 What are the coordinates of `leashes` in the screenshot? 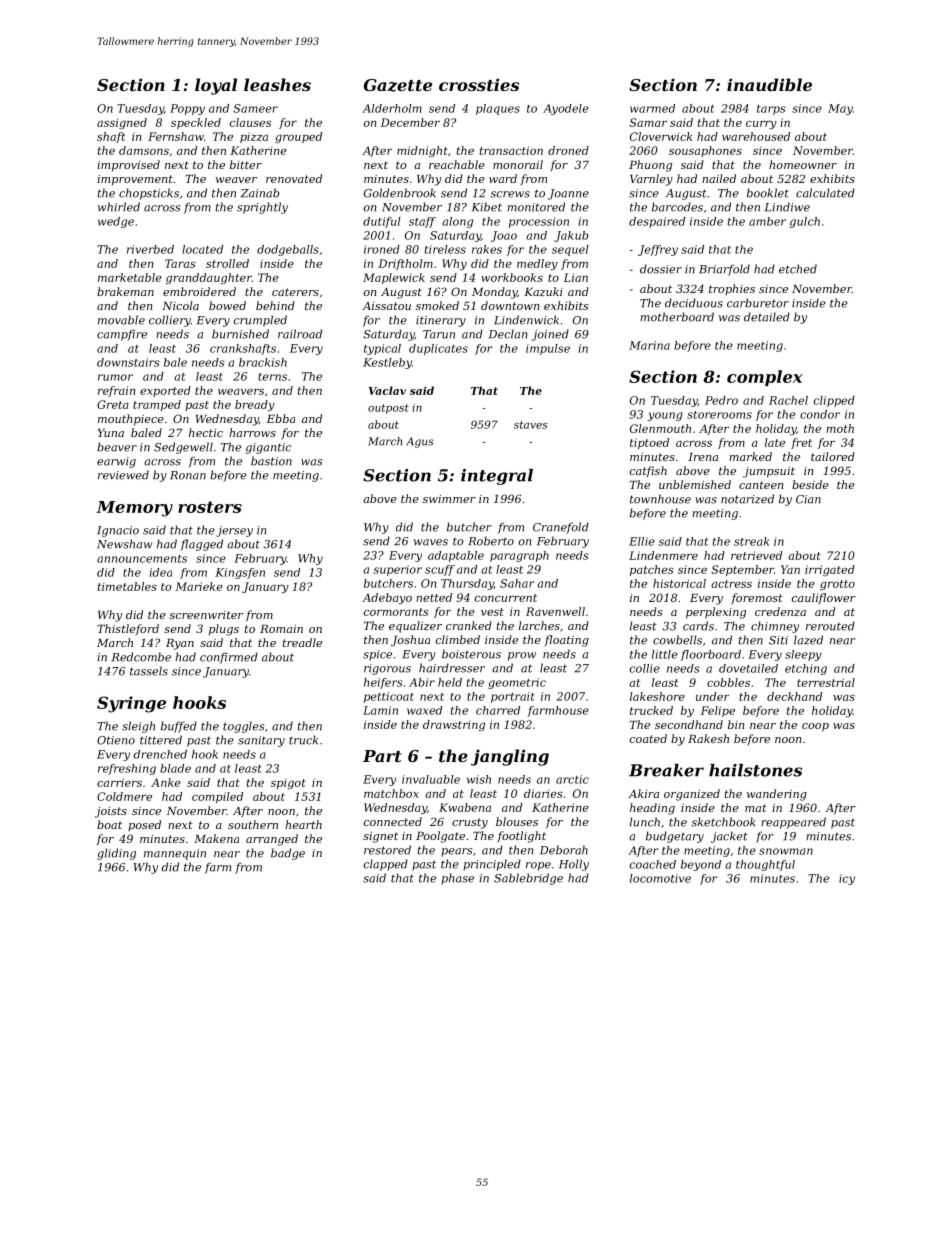 It's located at (277, 84).
